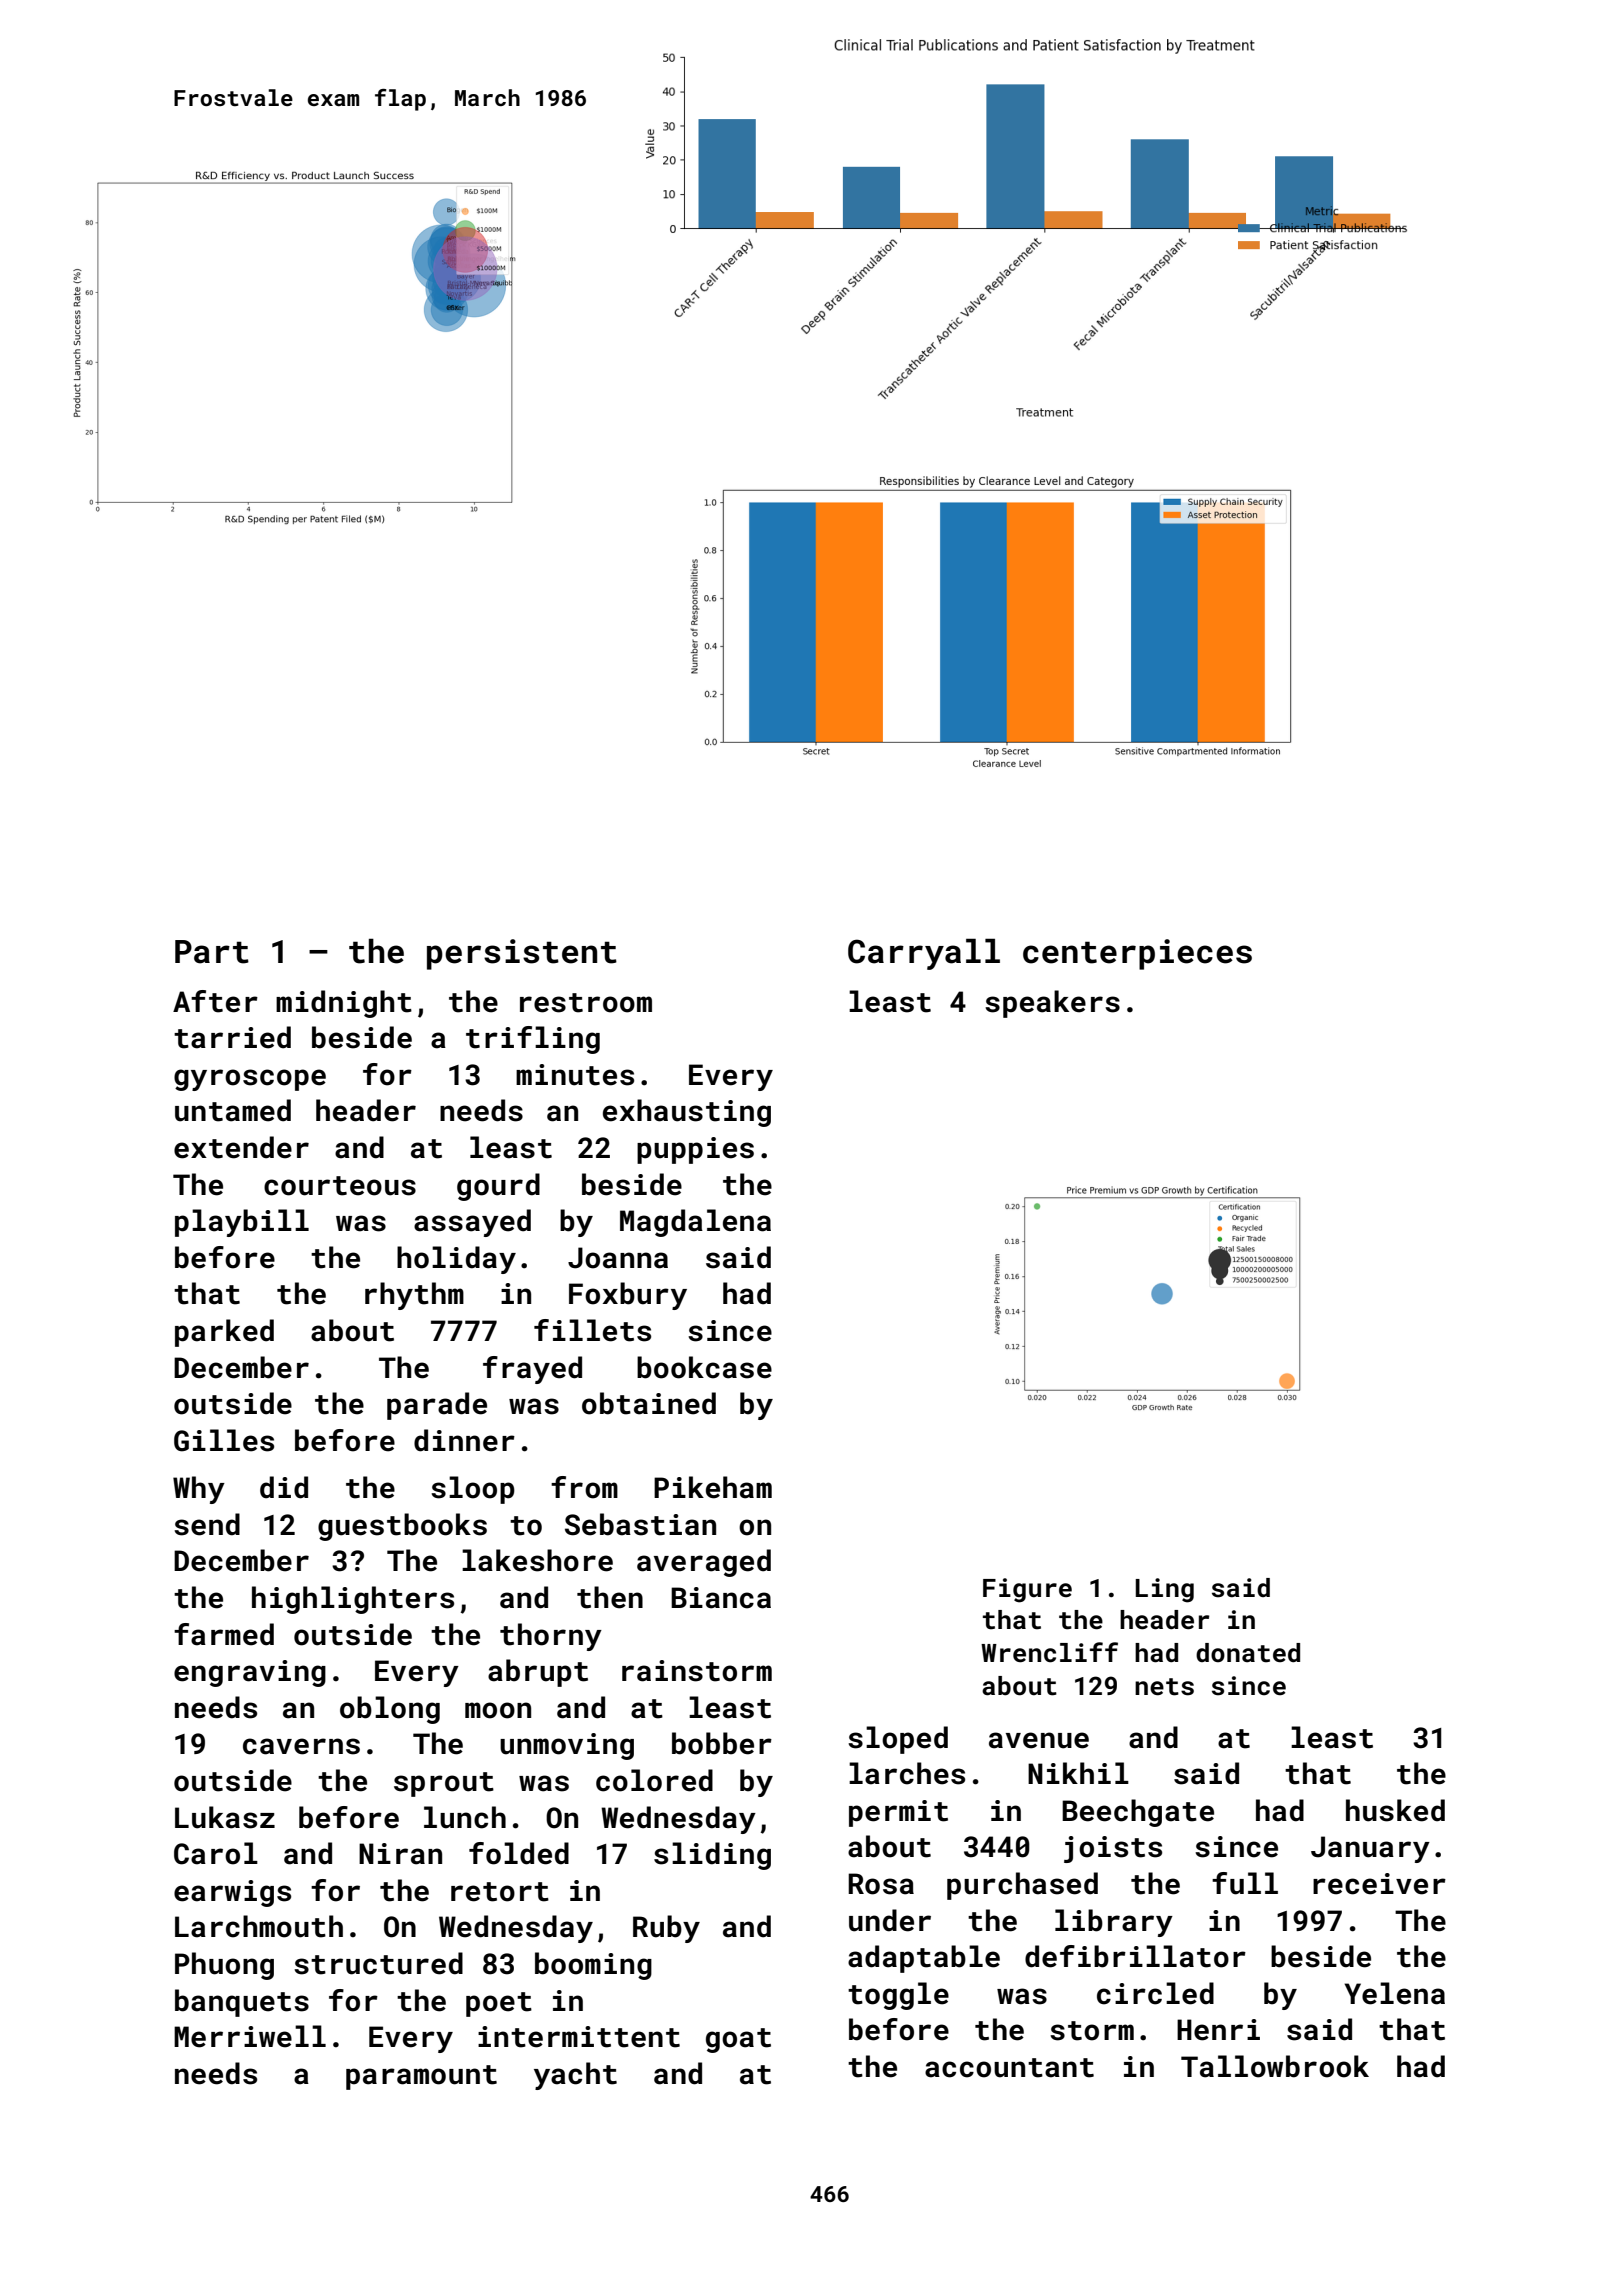 This image has height=2292, width=1620. Describe the element at coordinates (695, 1223) in the image. I see `Magdalena` at that location.
